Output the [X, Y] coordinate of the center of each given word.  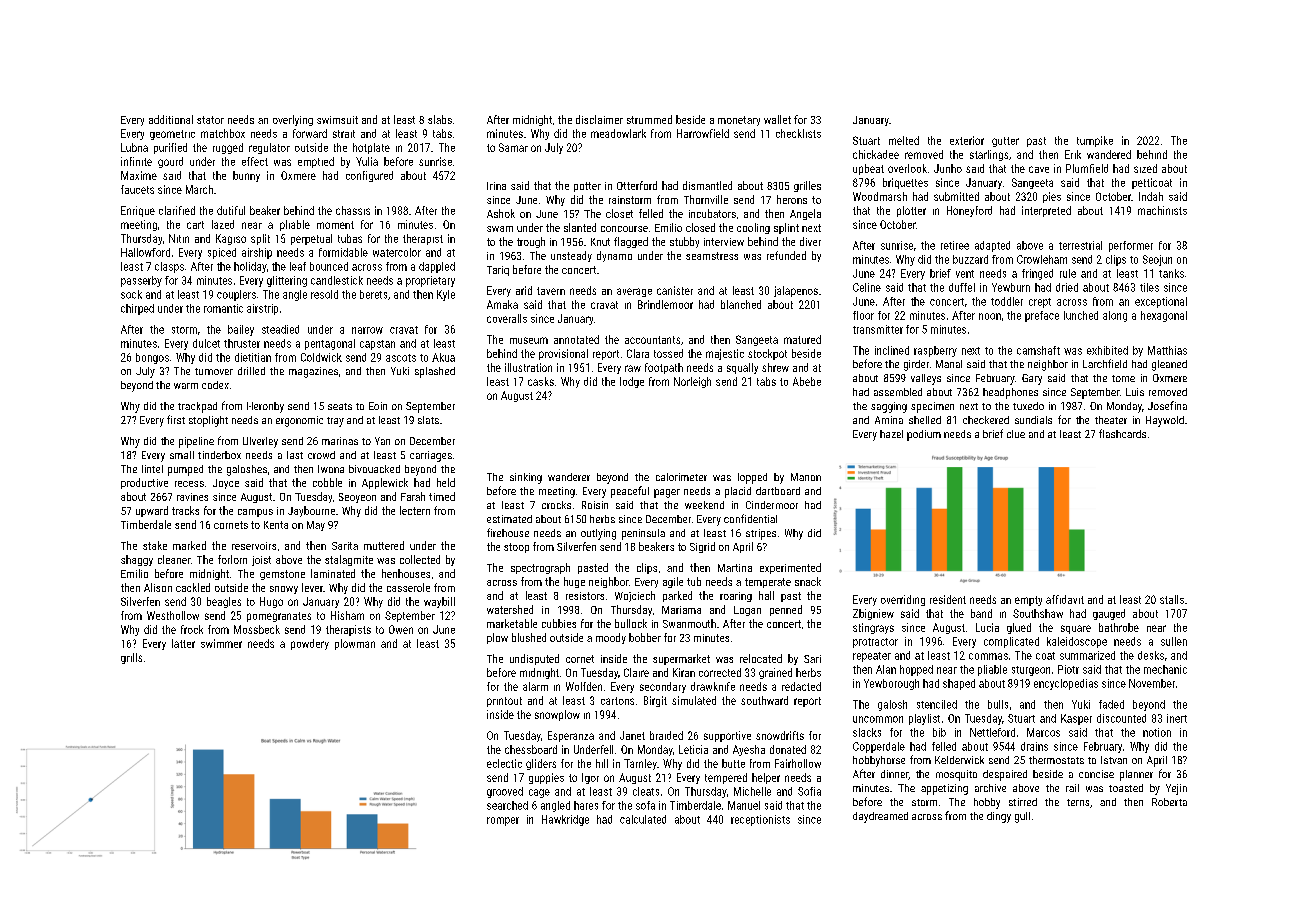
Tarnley [640, 764]
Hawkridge [565, 820]
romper [503, 821]
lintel [152, 469]
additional [171, 119]
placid [738, 492]
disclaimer [599, 119]
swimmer [221, 643]
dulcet [206, 343]
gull [1022, 817]
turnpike [1095, 141]
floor [863, 315]
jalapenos [796, 291]
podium [924, 435]
